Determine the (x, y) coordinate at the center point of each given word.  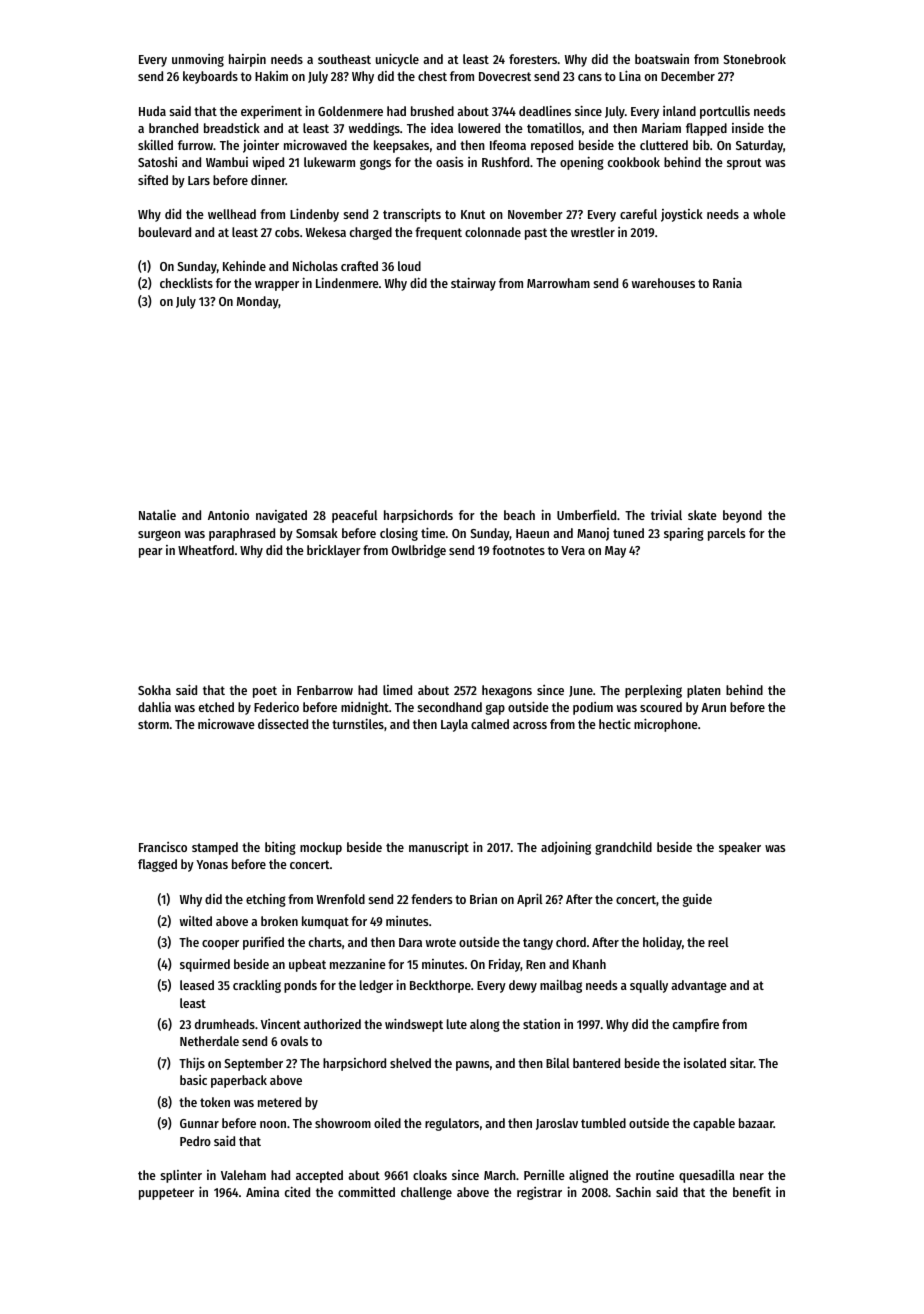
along (485, 1025)
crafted (359, 266)
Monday (258, 302)
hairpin (247, 60)
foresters (533, 59)
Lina (630, 75)
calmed (490, 724)
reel (718, 942)
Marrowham (558, 283)
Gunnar (199, 1123)
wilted (196, 921)
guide (697, 900)
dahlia (154, 706)
